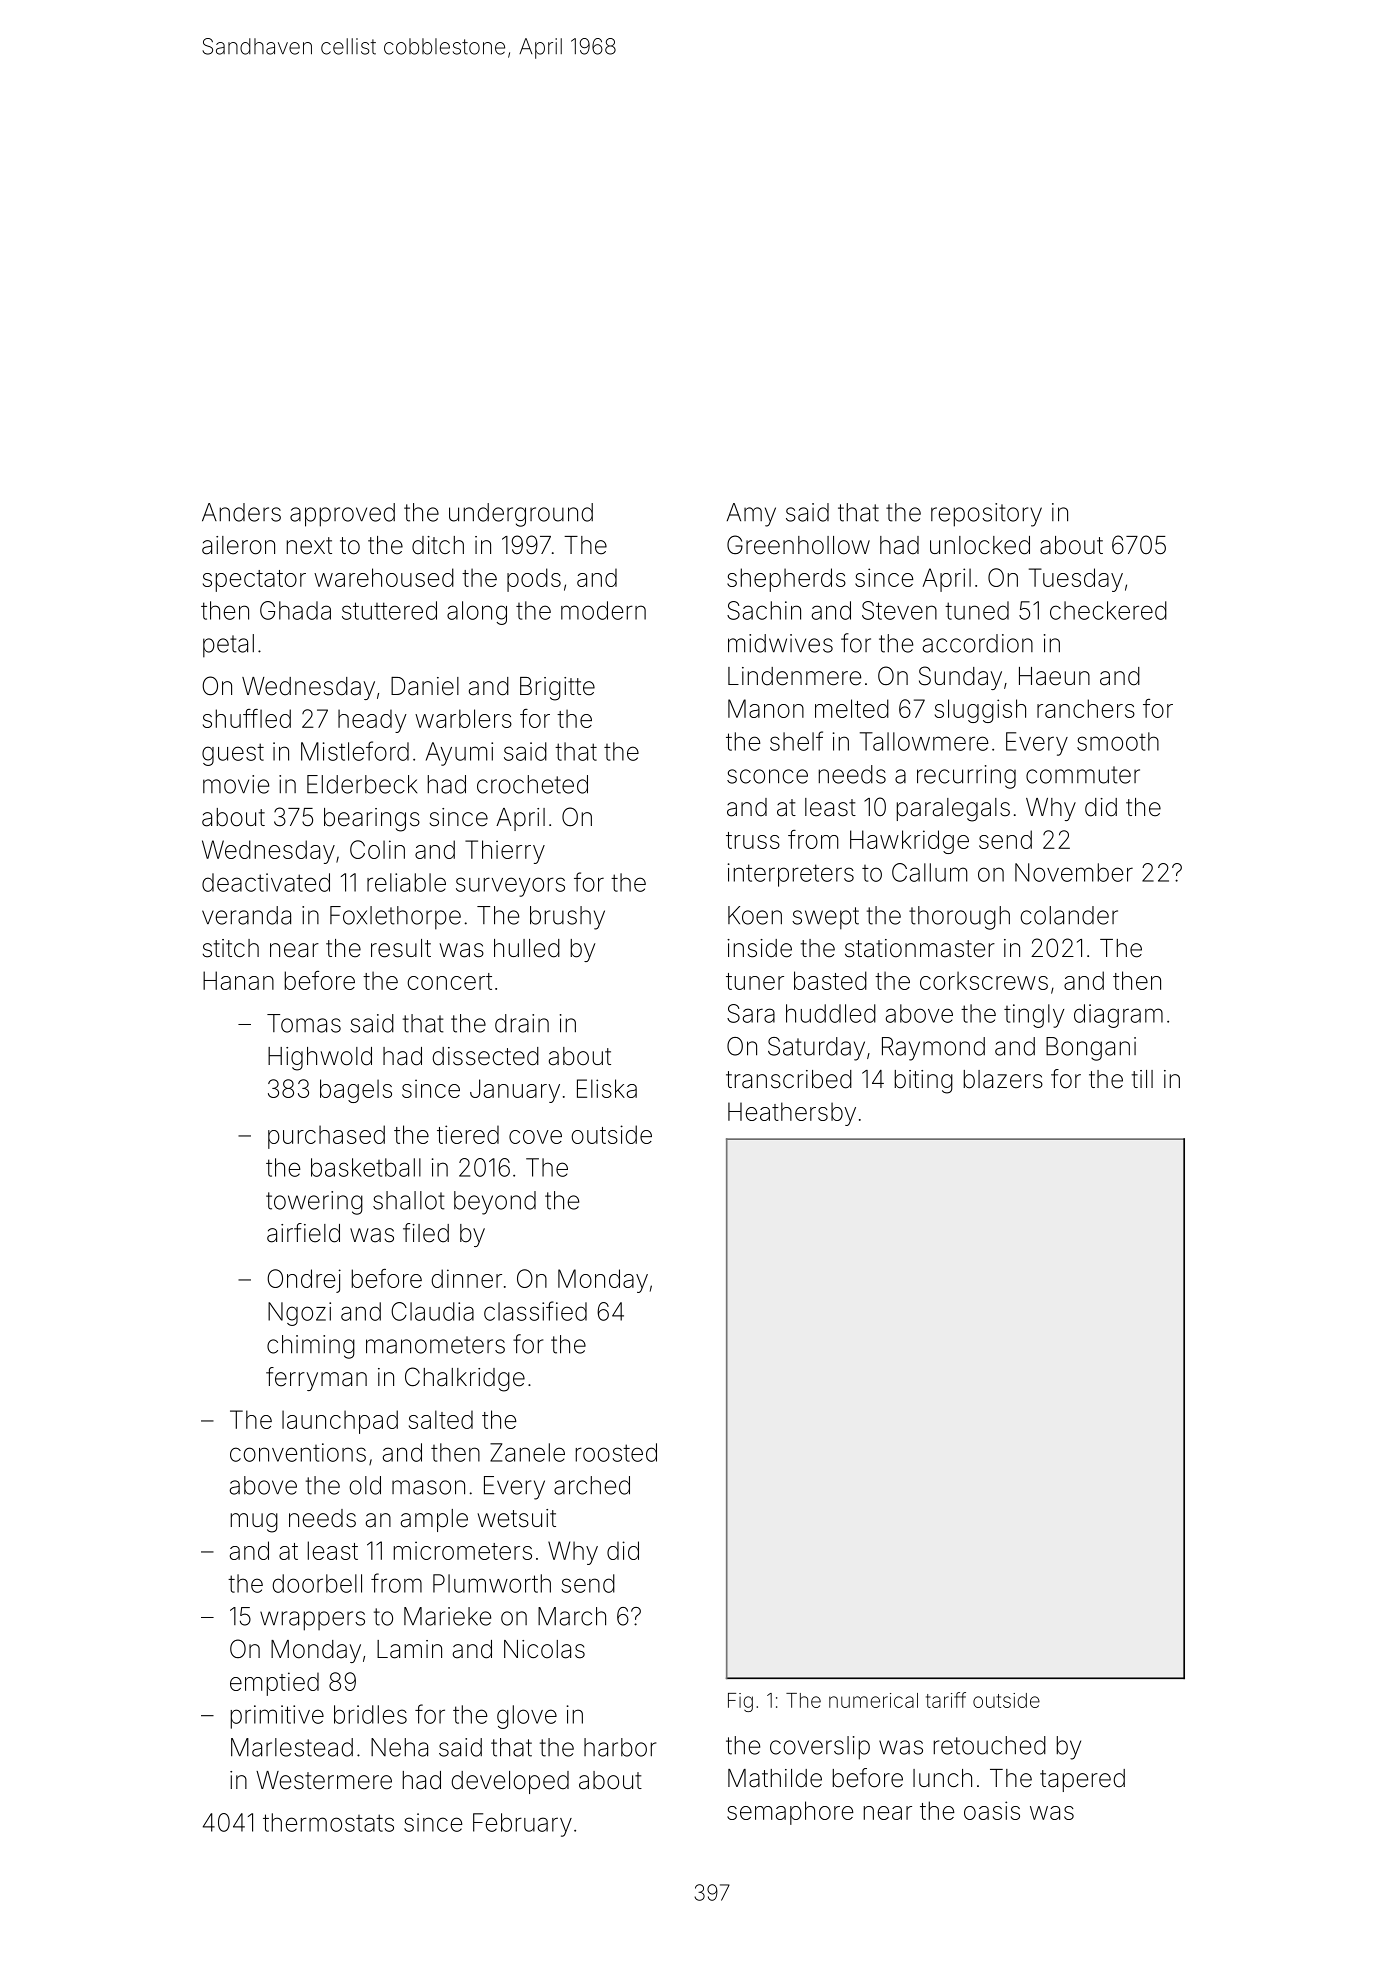  I want to click on Heathersby, so click(792, 1114).
